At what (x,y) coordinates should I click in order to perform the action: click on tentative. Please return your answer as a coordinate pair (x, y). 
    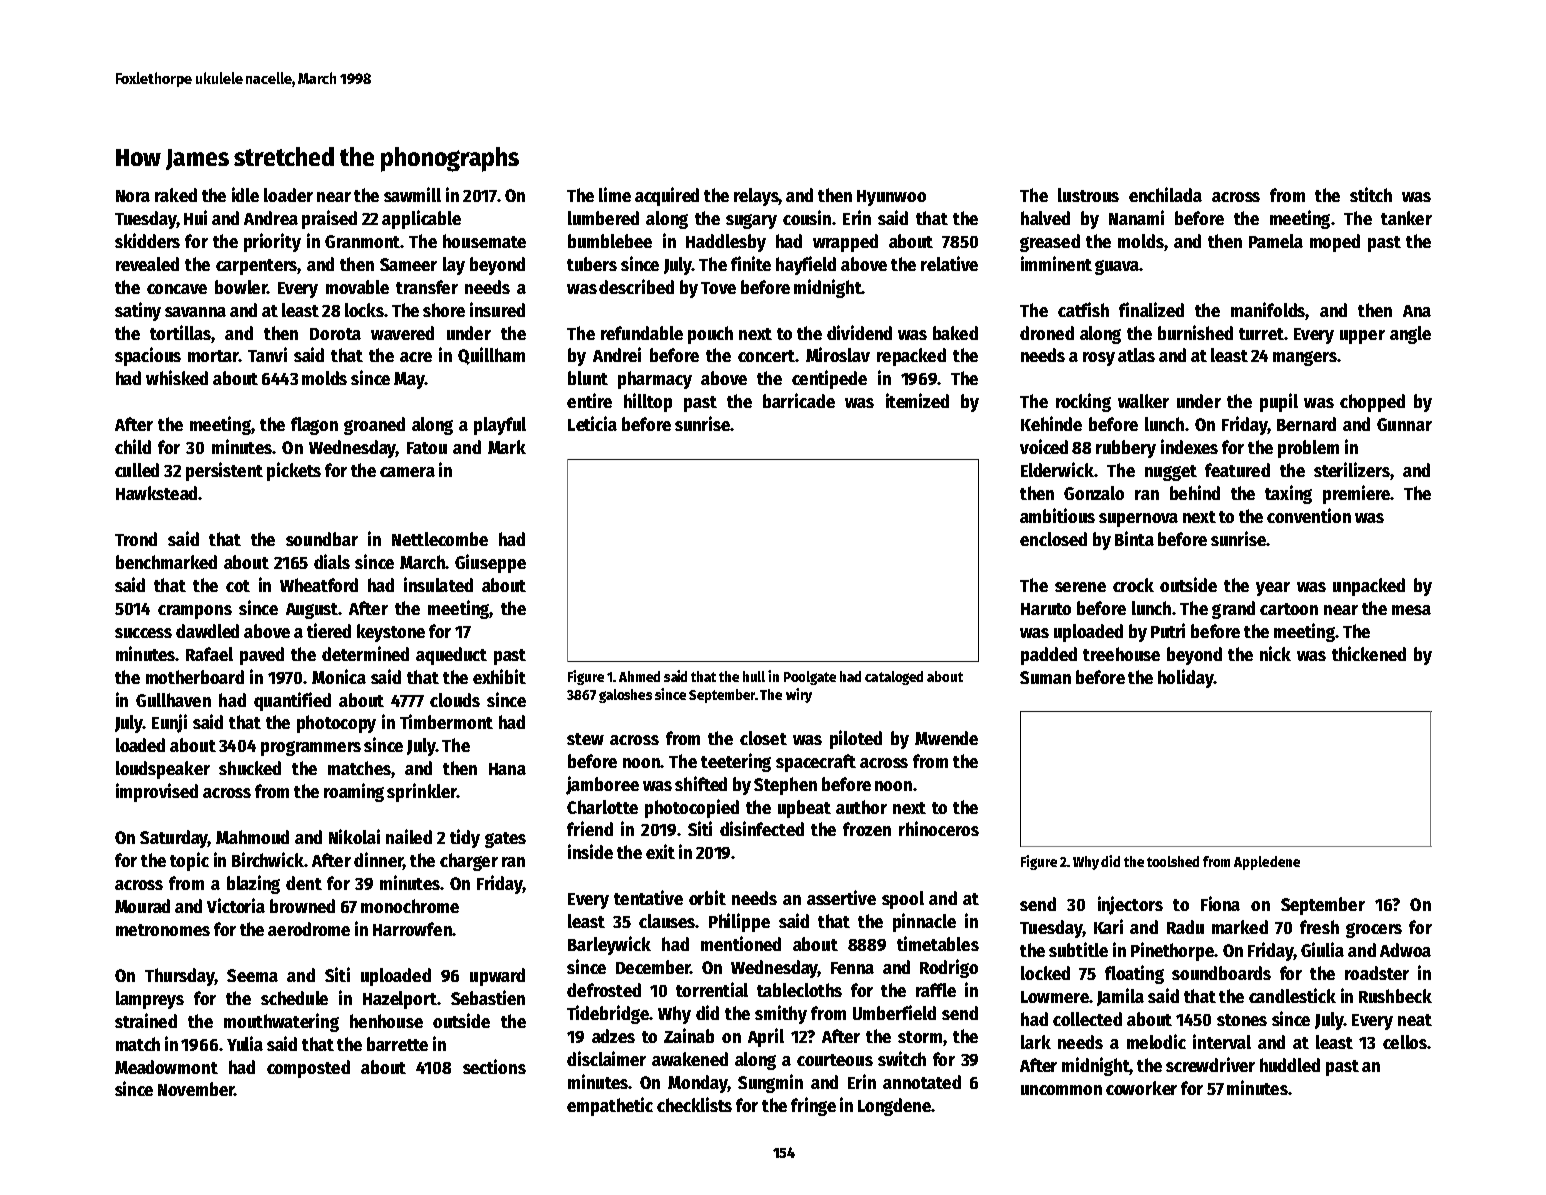
    Looking at the image, I should click on (648, 897).
